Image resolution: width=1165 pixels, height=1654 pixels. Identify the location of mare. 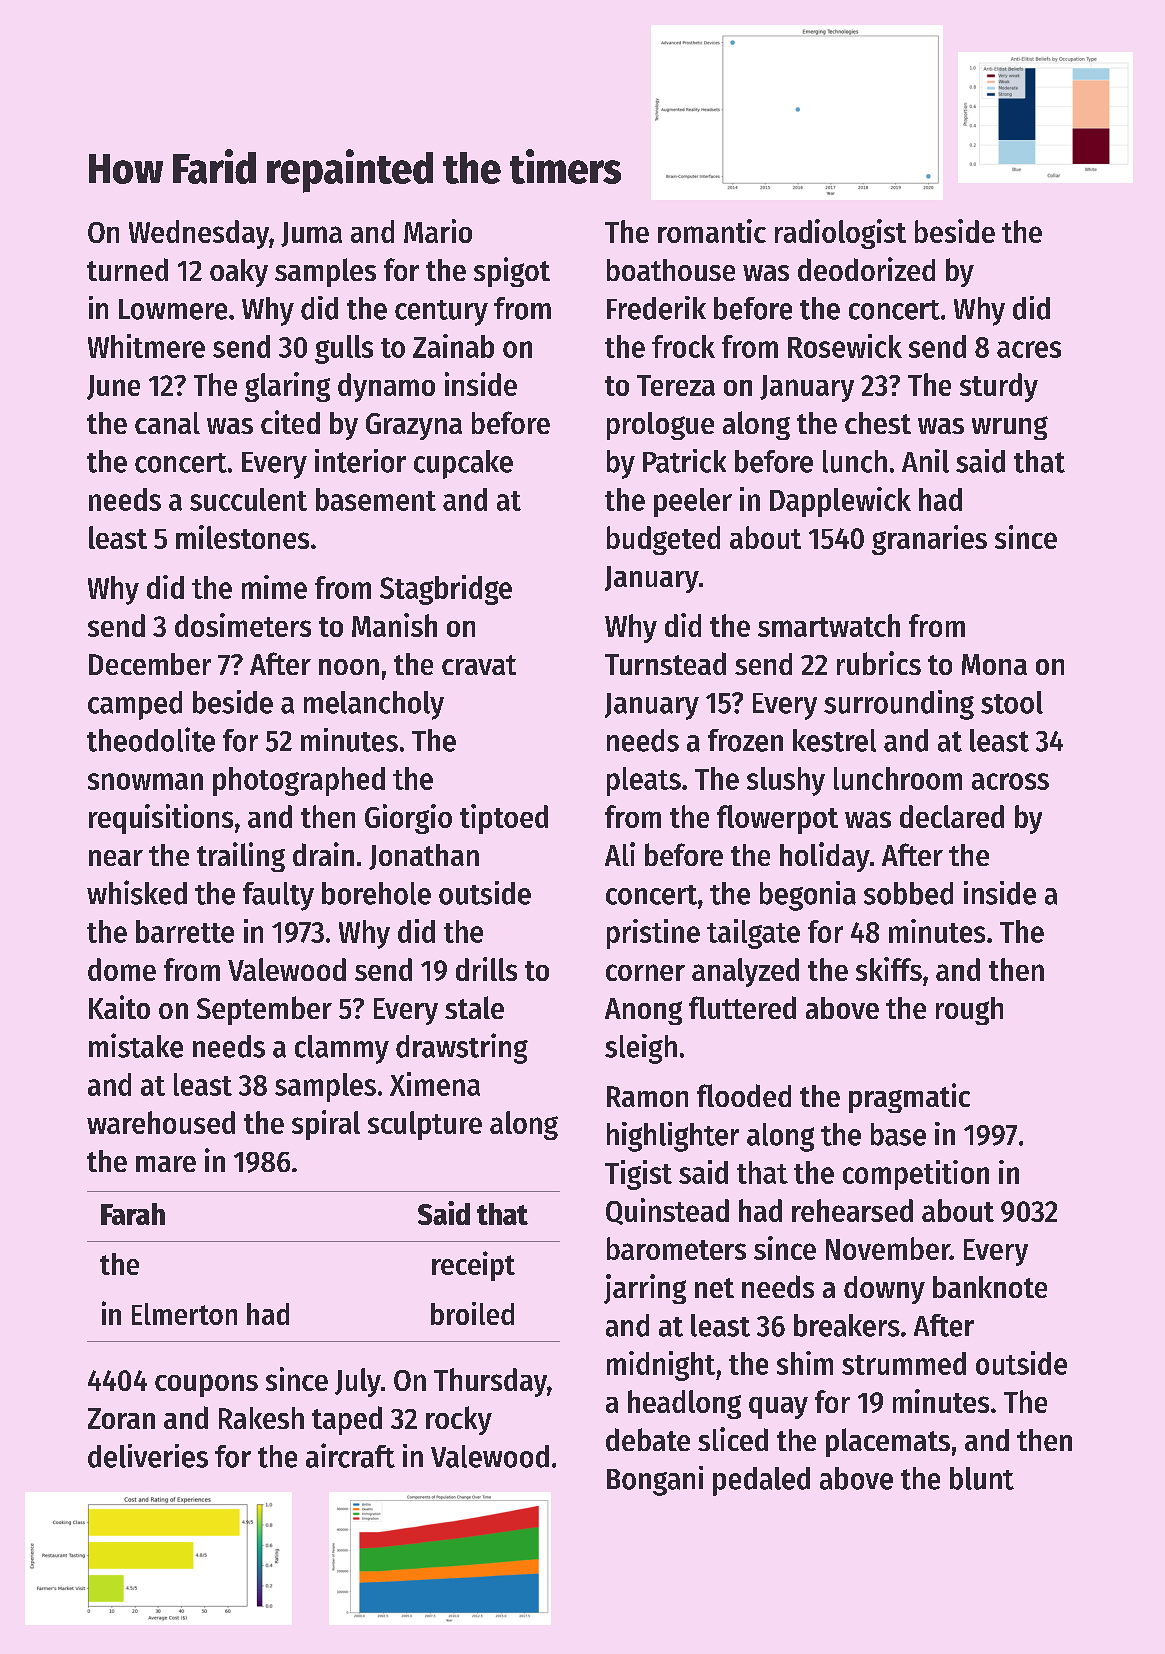
(166, 1164).
